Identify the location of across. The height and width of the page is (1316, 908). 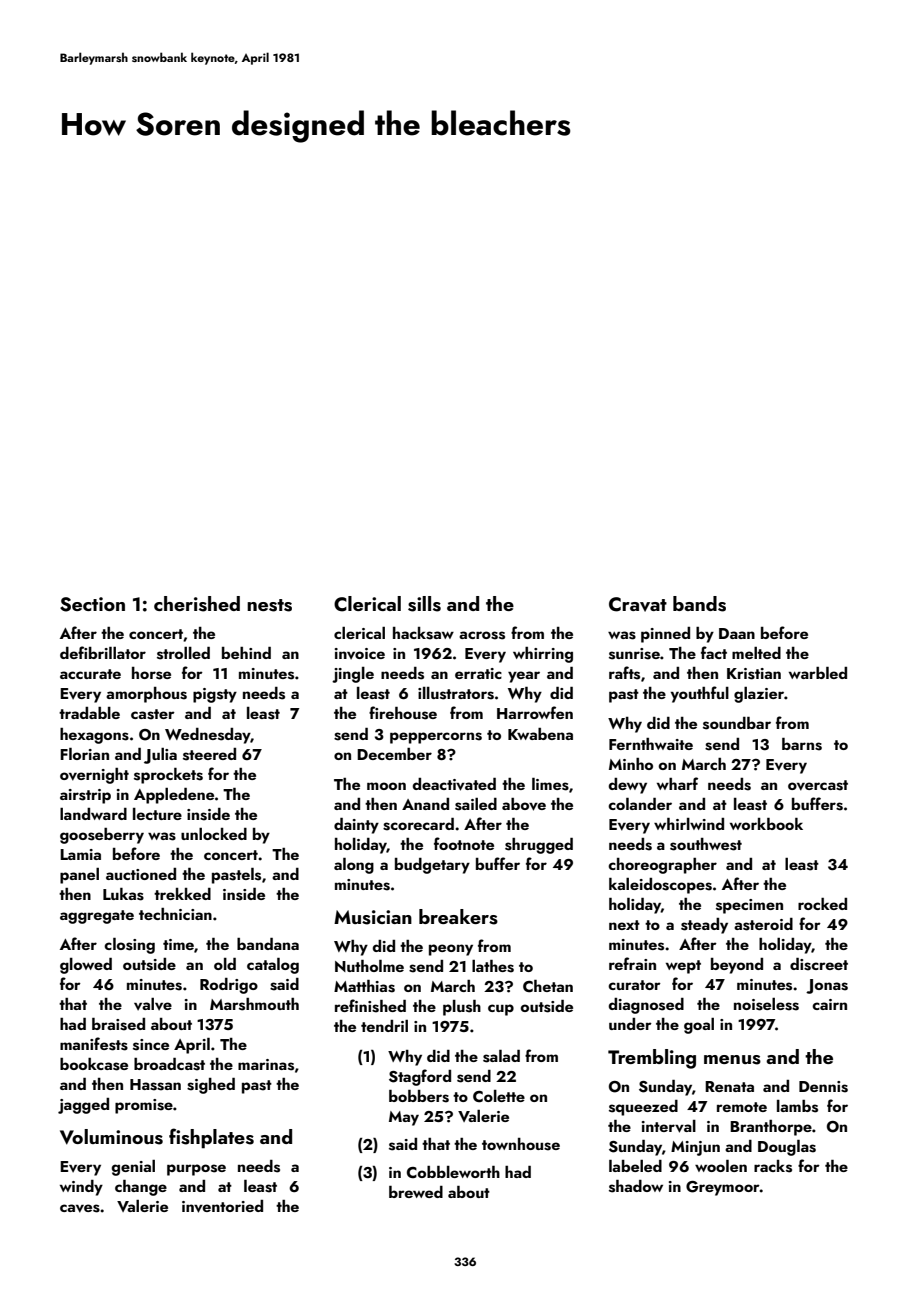
(482, 635).
